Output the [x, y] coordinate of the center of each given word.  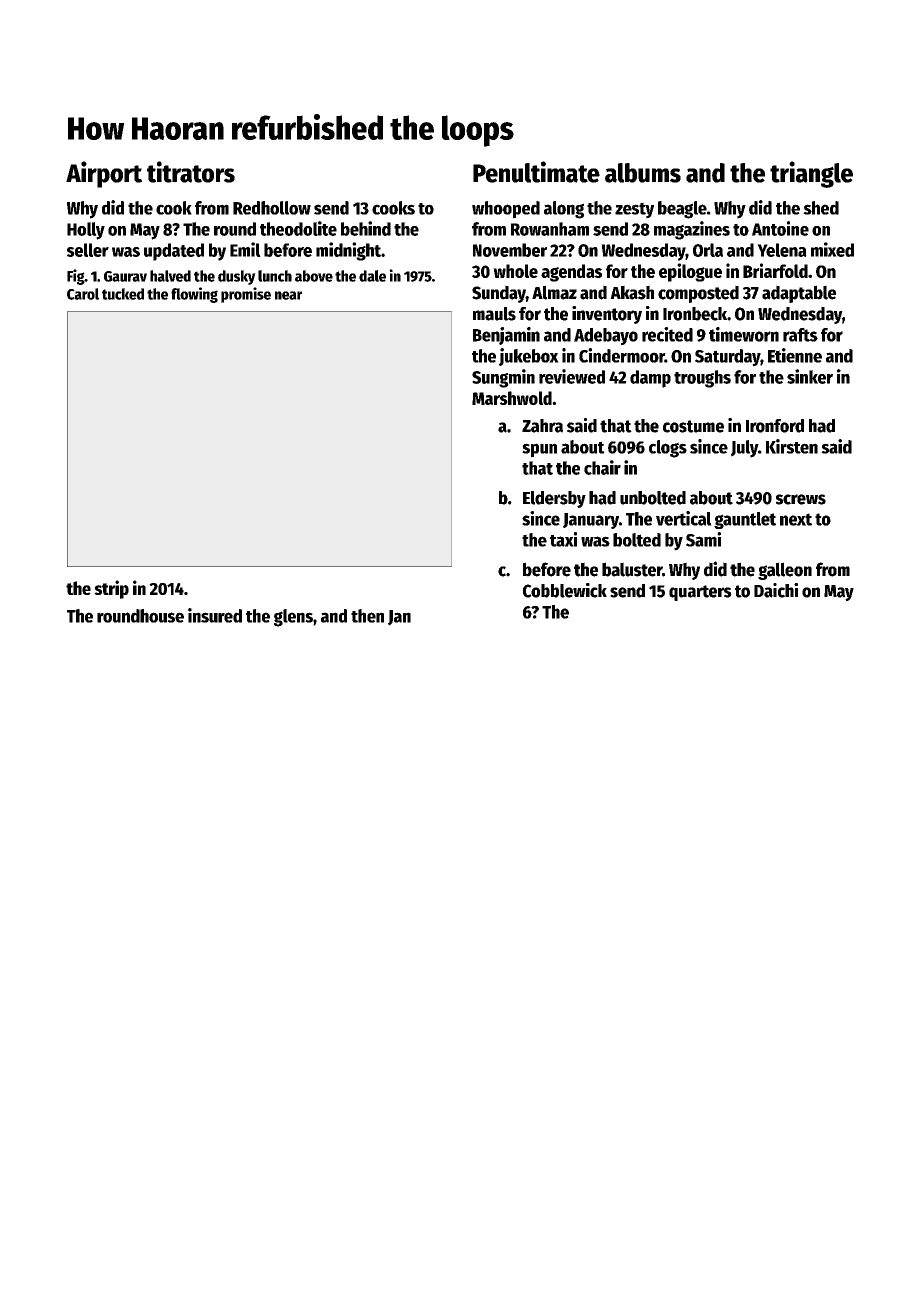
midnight [348, 251]
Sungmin [503, 378]
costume [693, 426]
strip [111, 589]
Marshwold [512, 398]
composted [698, 294]
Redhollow [272, 208]
